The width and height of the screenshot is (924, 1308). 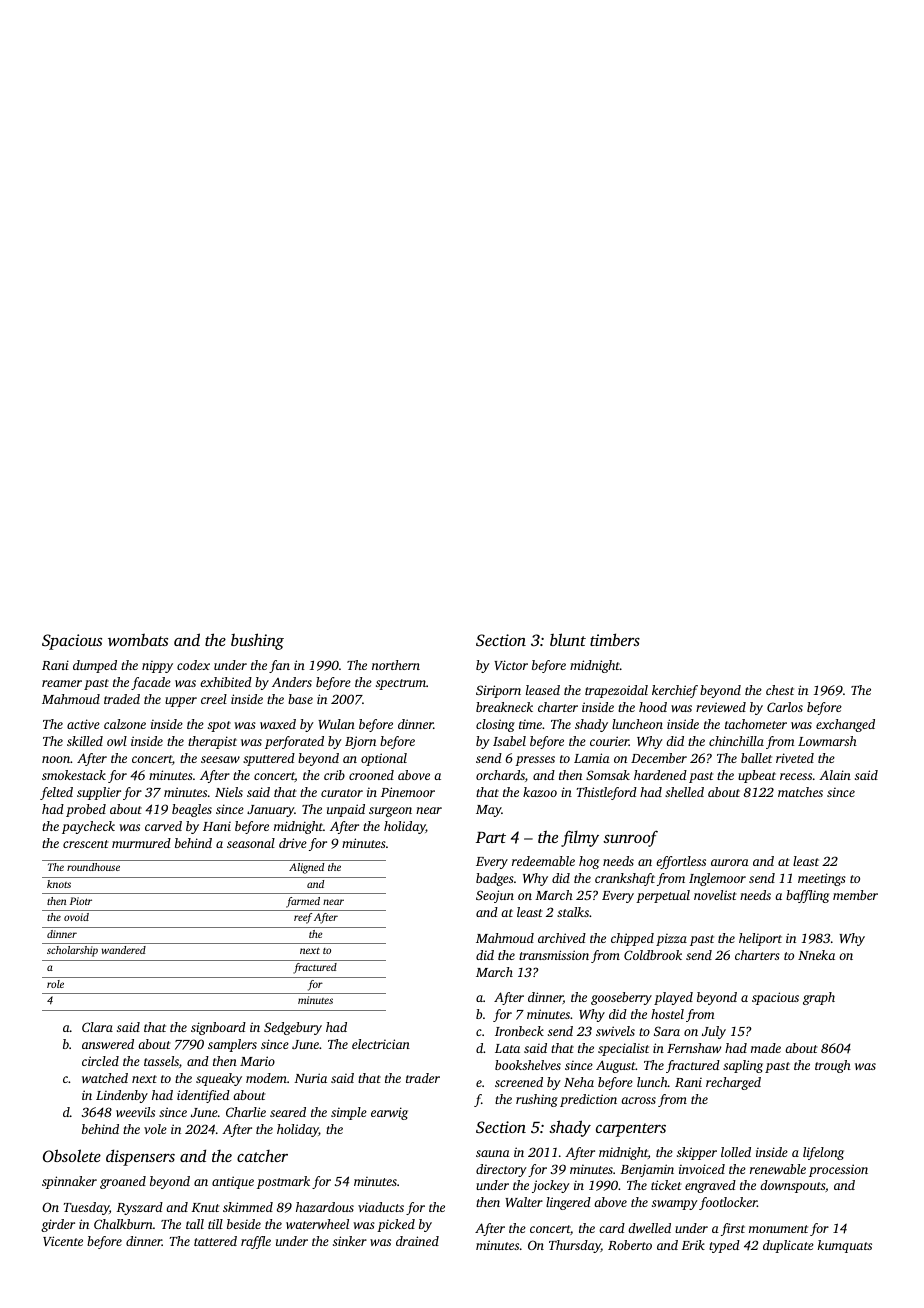 I want to click on exchanged, so click(x=845, y=725).
